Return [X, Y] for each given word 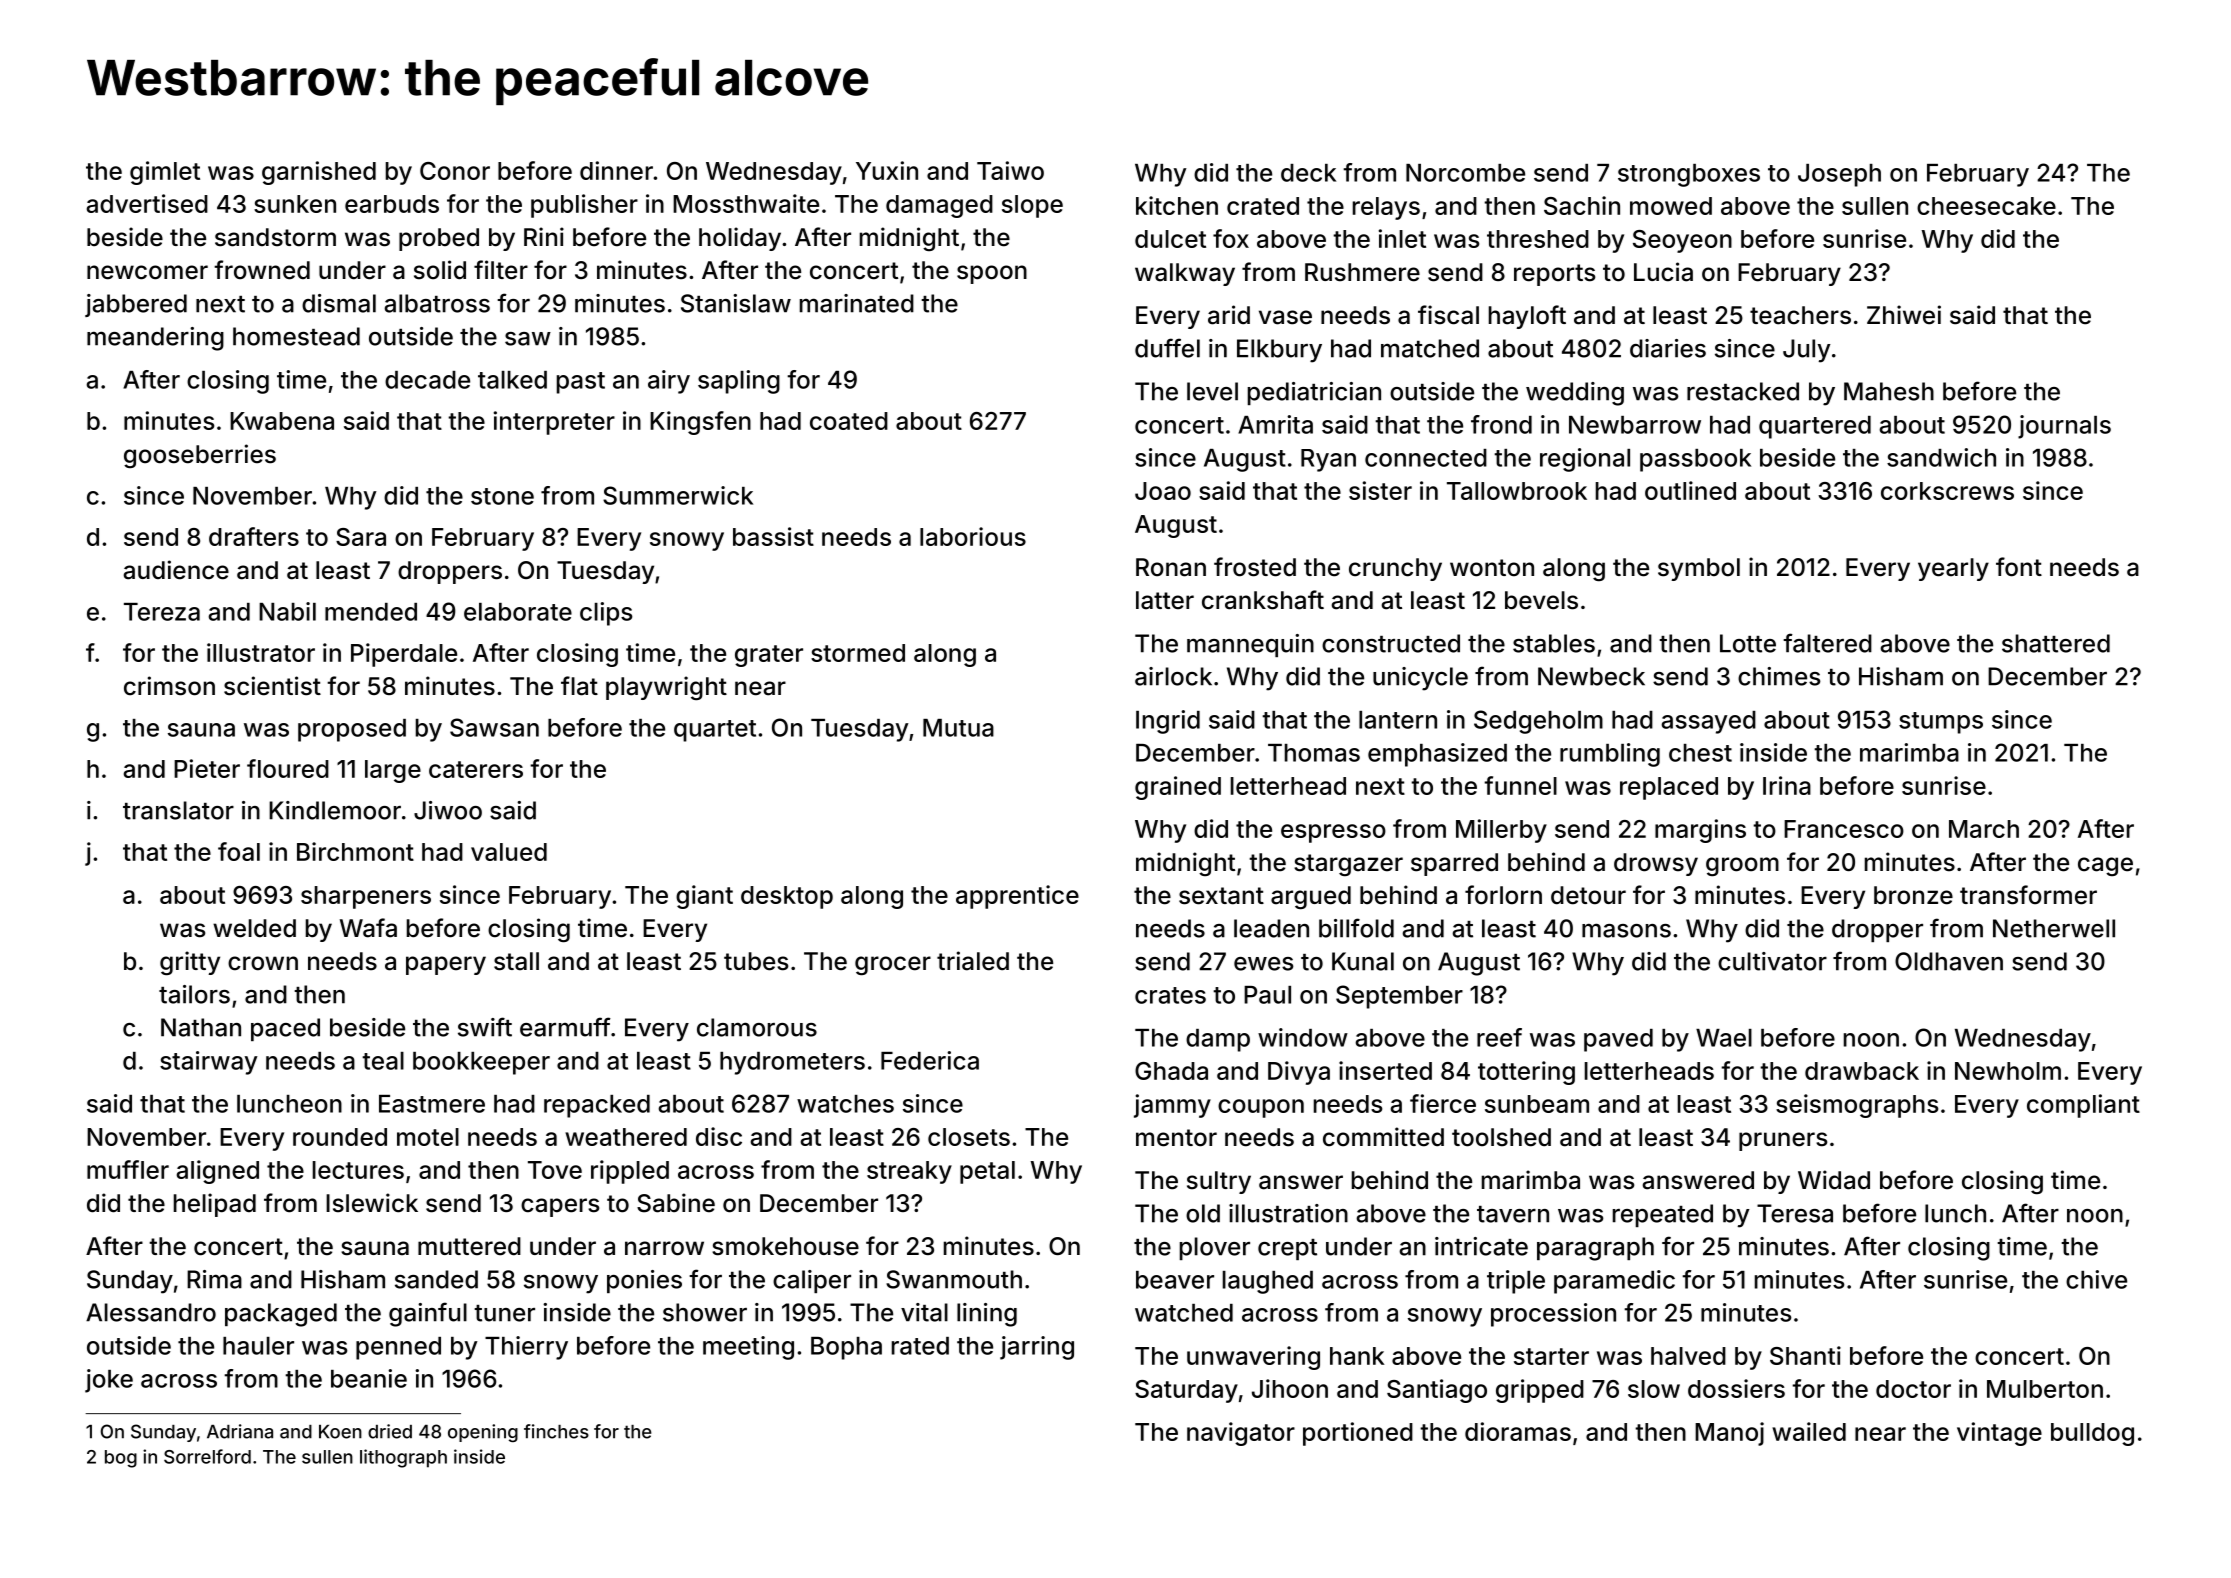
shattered [2056, 643]
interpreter [554, 423]
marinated [857, 303]
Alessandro [151, 1312]
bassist [773, 536]
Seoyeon [1682, 241]
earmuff [565, 1027]
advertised [147, 203]
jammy [1172, 1106]
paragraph [1595, 1249]
